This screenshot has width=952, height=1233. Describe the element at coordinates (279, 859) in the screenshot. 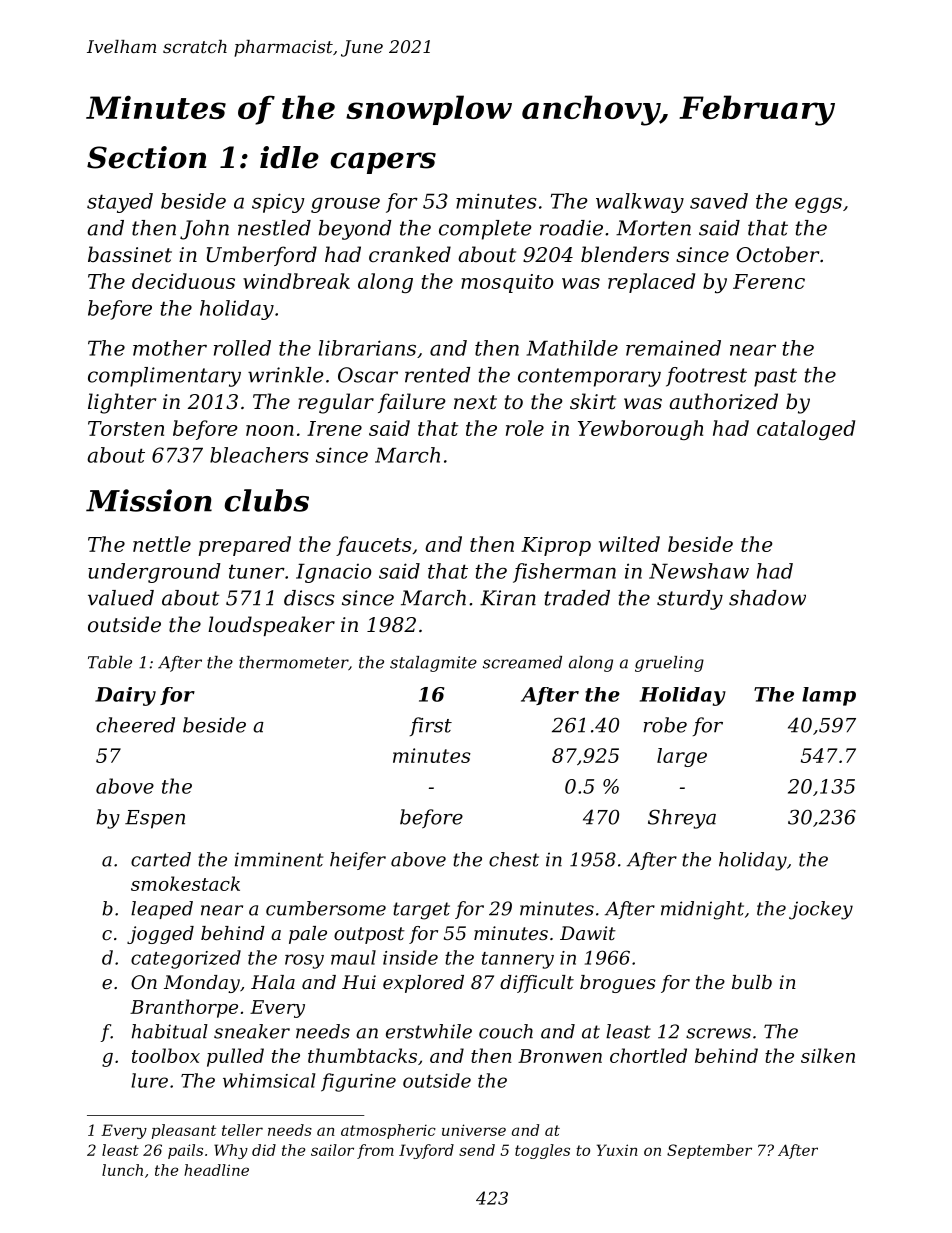

I see `imminent` at that location.
